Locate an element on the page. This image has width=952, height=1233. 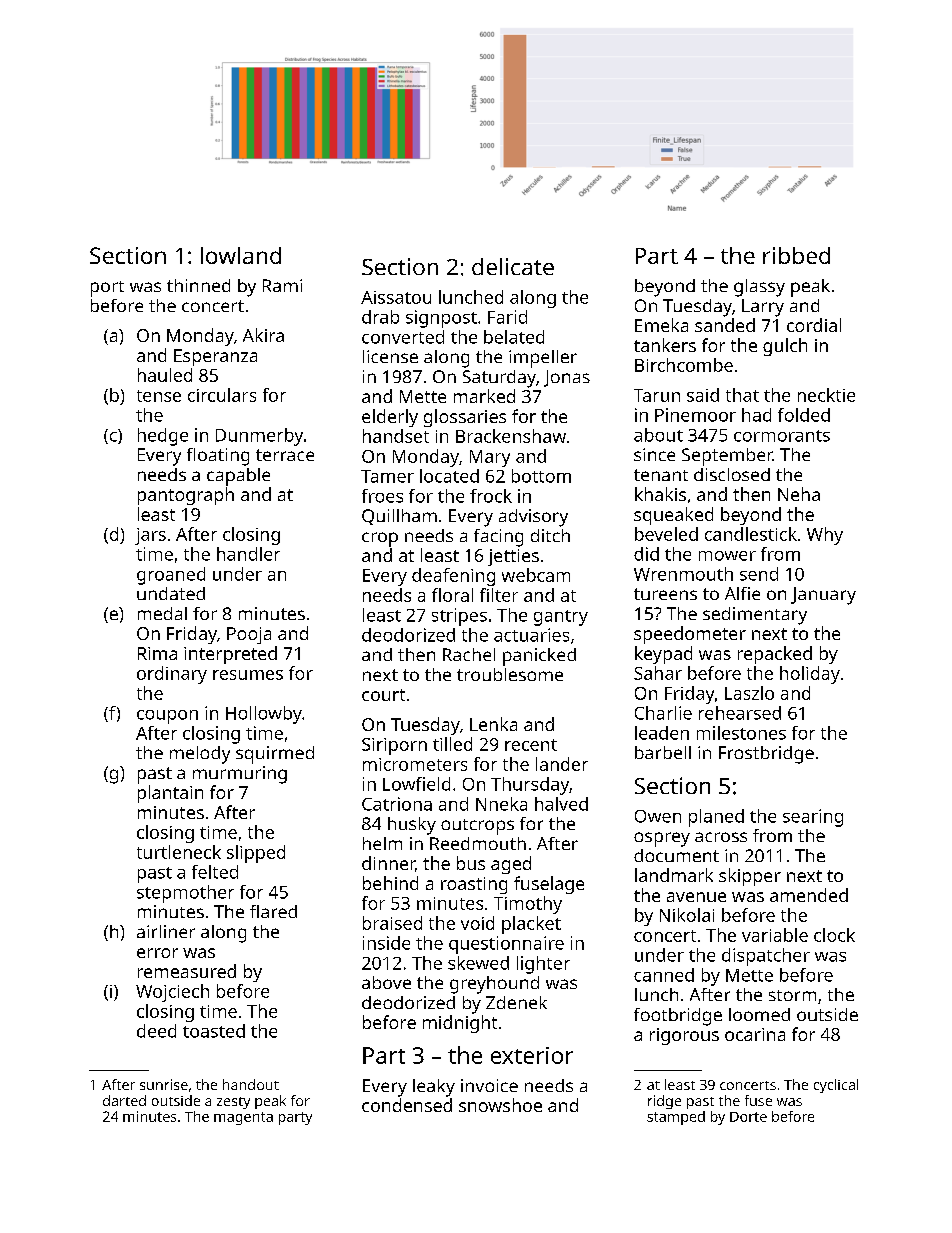
ribbed is located at coordinates (796, 255).
